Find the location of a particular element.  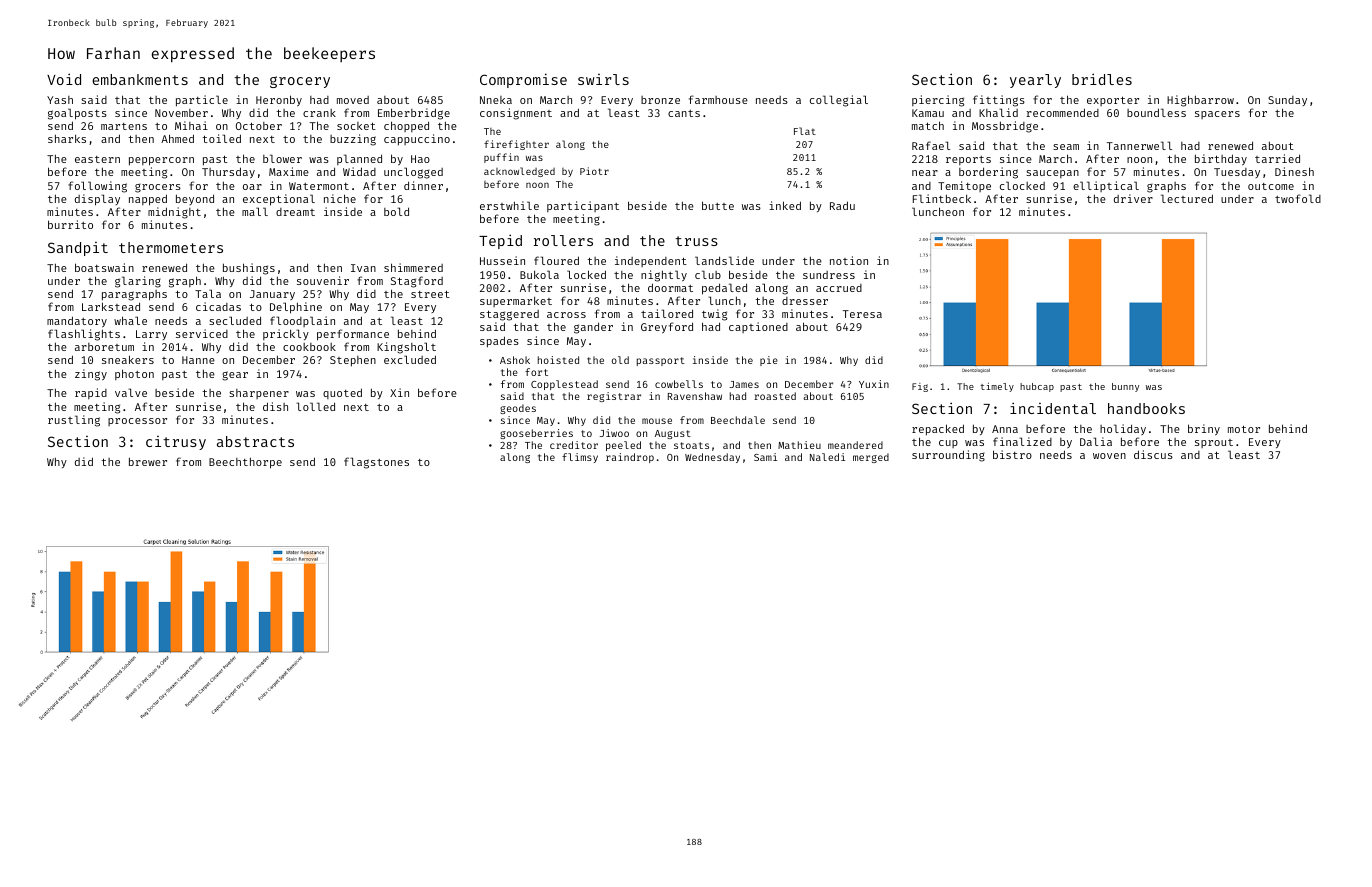

Compromise is located at coordinates (523, 80).
